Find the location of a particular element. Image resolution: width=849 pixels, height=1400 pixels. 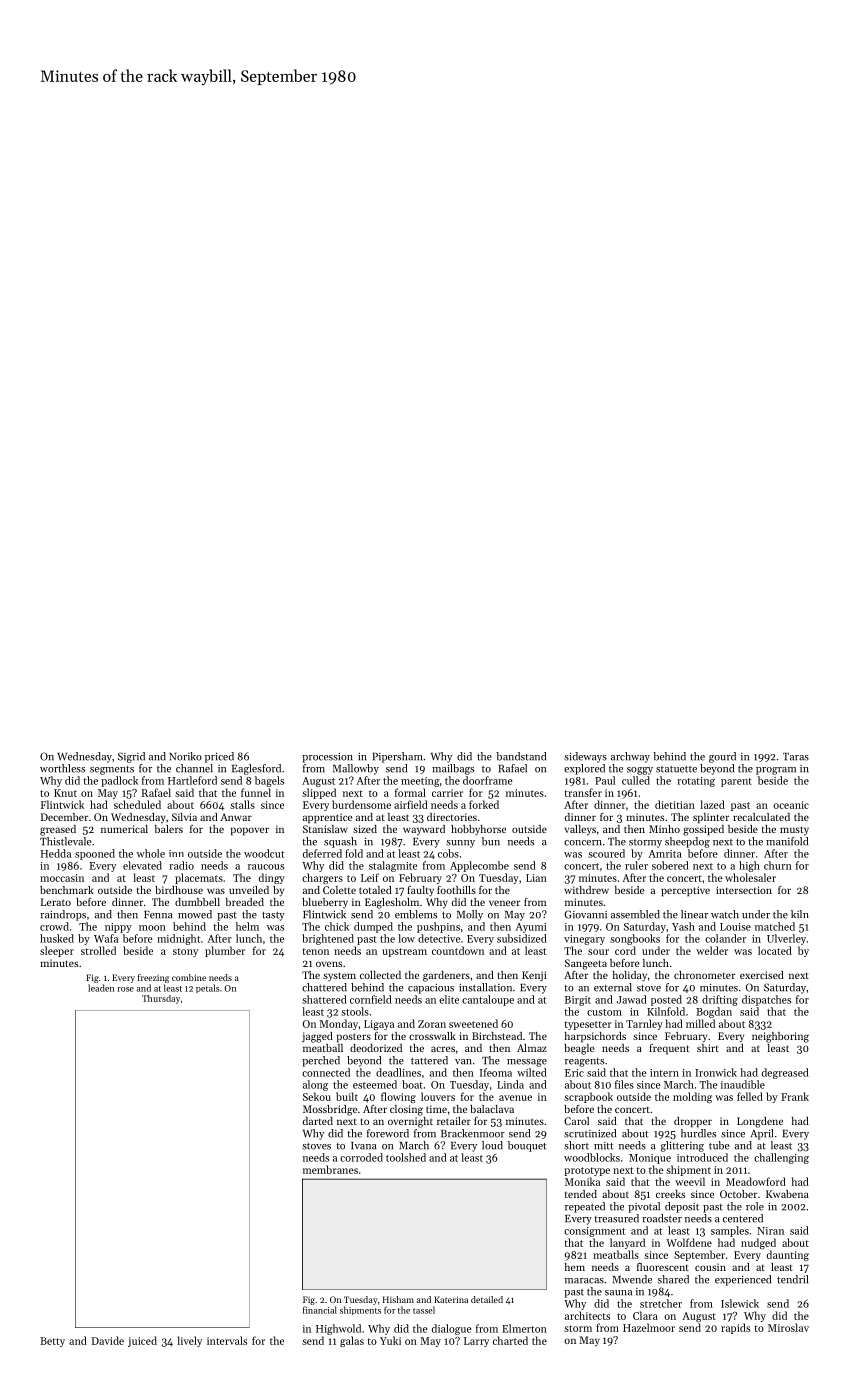

loud is located at coordinates (492, 1145).
